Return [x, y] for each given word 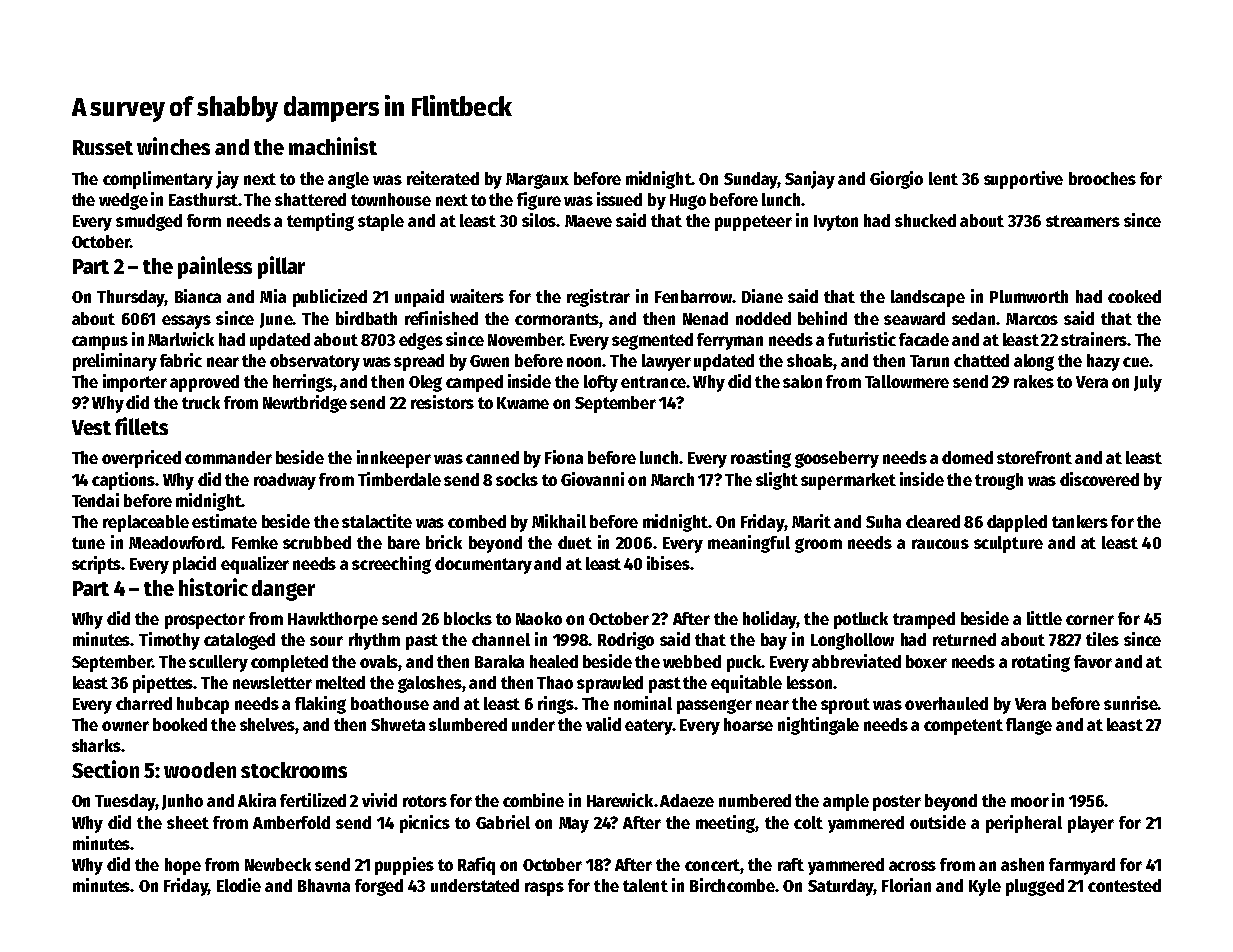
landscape [928, 298]
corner [1090, 620]
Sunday [751, 180]
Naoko [539, 618]
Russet [103, 147]
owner [125, 726]
